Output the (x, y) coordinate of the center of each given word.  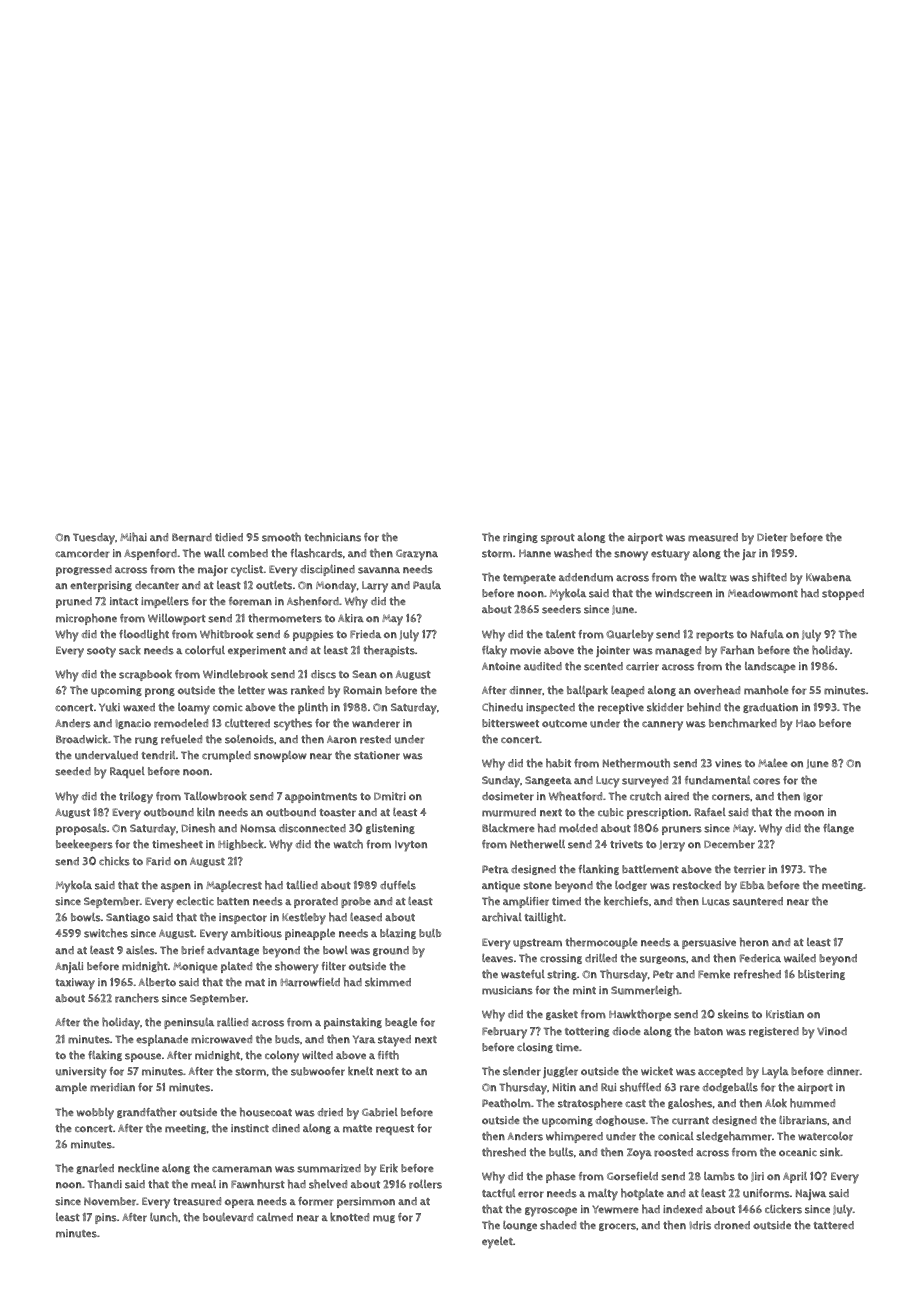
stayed (394, 1041)
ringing (520, 538)
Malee (773, 762)
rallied (232, 1022)
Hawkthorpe (640, 1015)
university (81, 1073)
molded (578, 828)
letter (251, 690)
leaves (497, 958)
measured (713, 537)
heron (754, 942)
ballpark (587, 691)
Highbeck (241, 844)
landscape (770, 667)
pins (106, 1218)
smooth (281, 537)
